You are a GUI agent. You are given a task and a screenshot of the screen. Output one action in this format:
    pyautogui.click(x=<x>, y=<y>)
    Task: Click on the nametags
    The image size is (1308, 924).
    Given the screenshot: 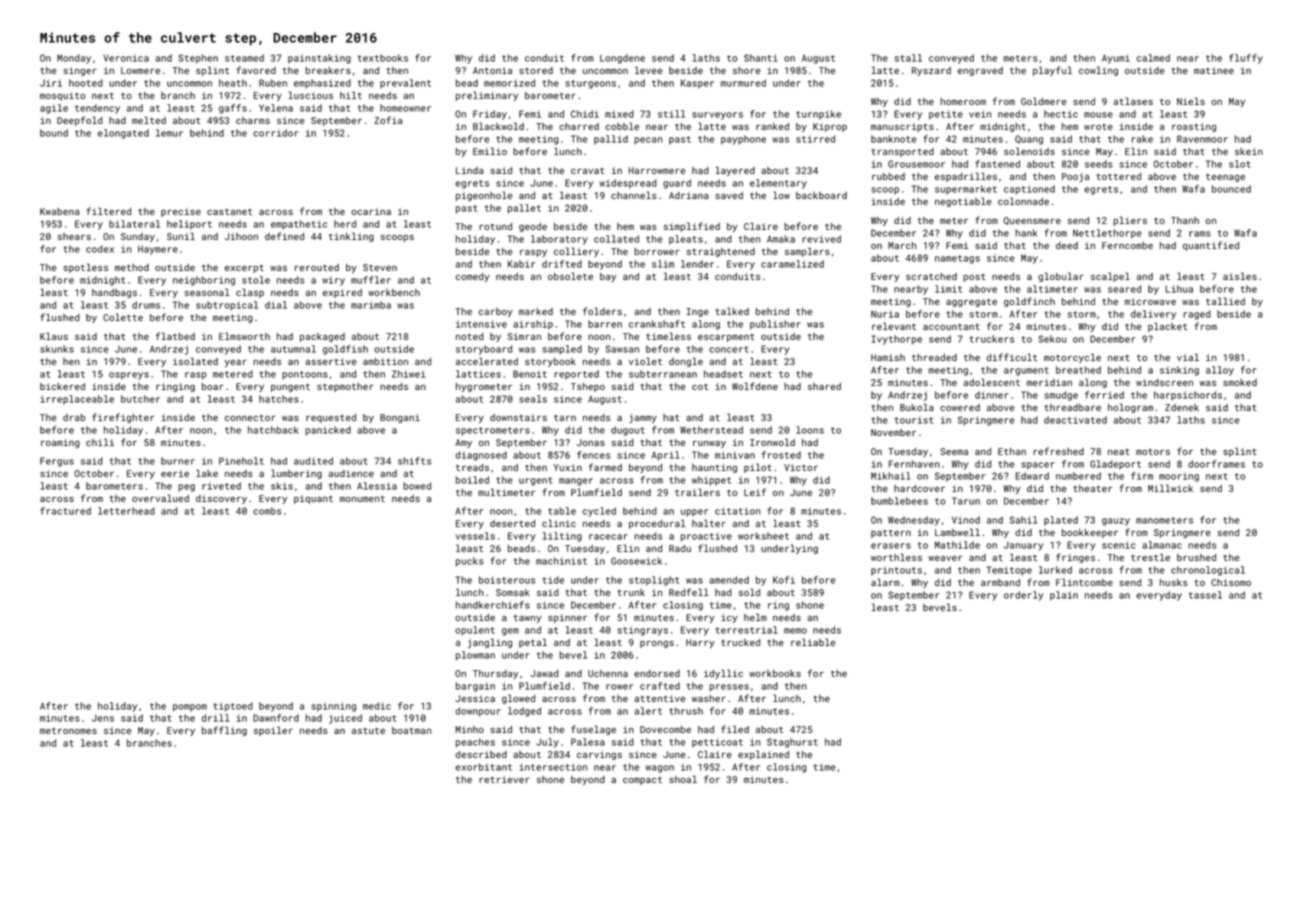 What is the action you would take?
    pyautogui.click(x=957, y=259)
